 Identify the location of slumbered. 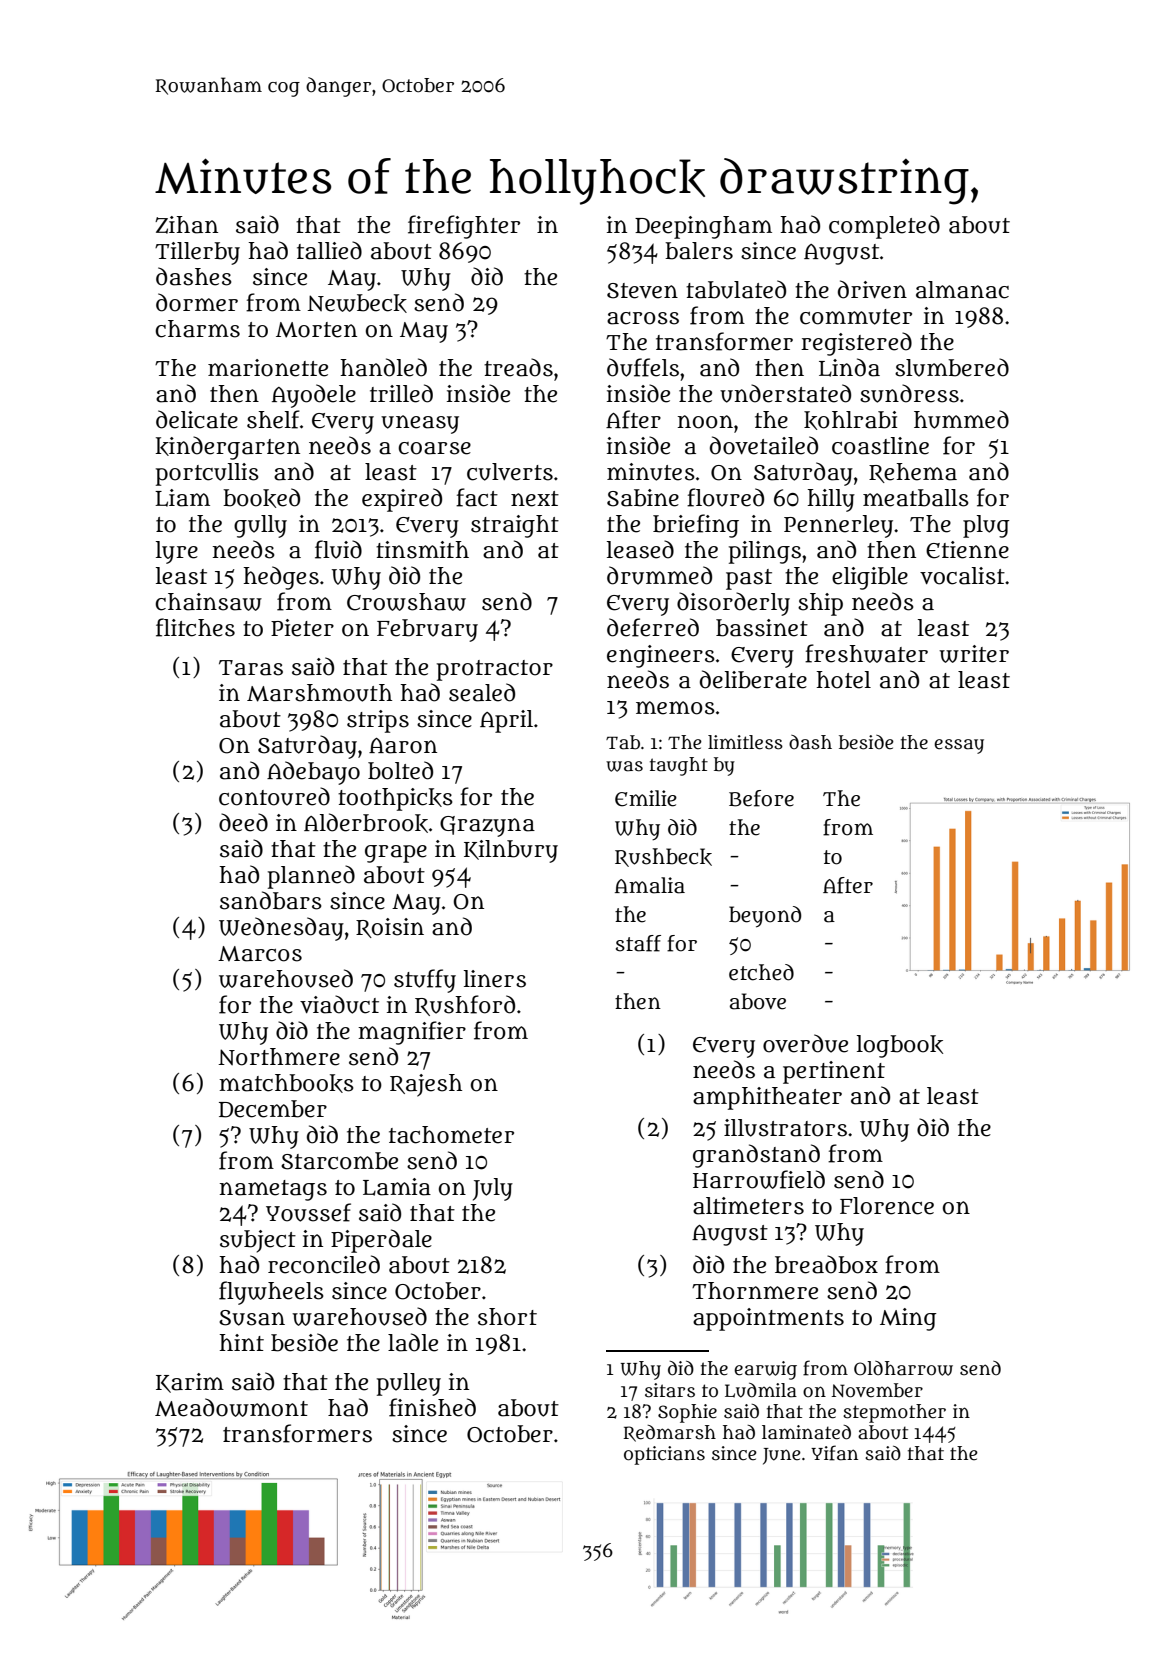
(952, 367).
